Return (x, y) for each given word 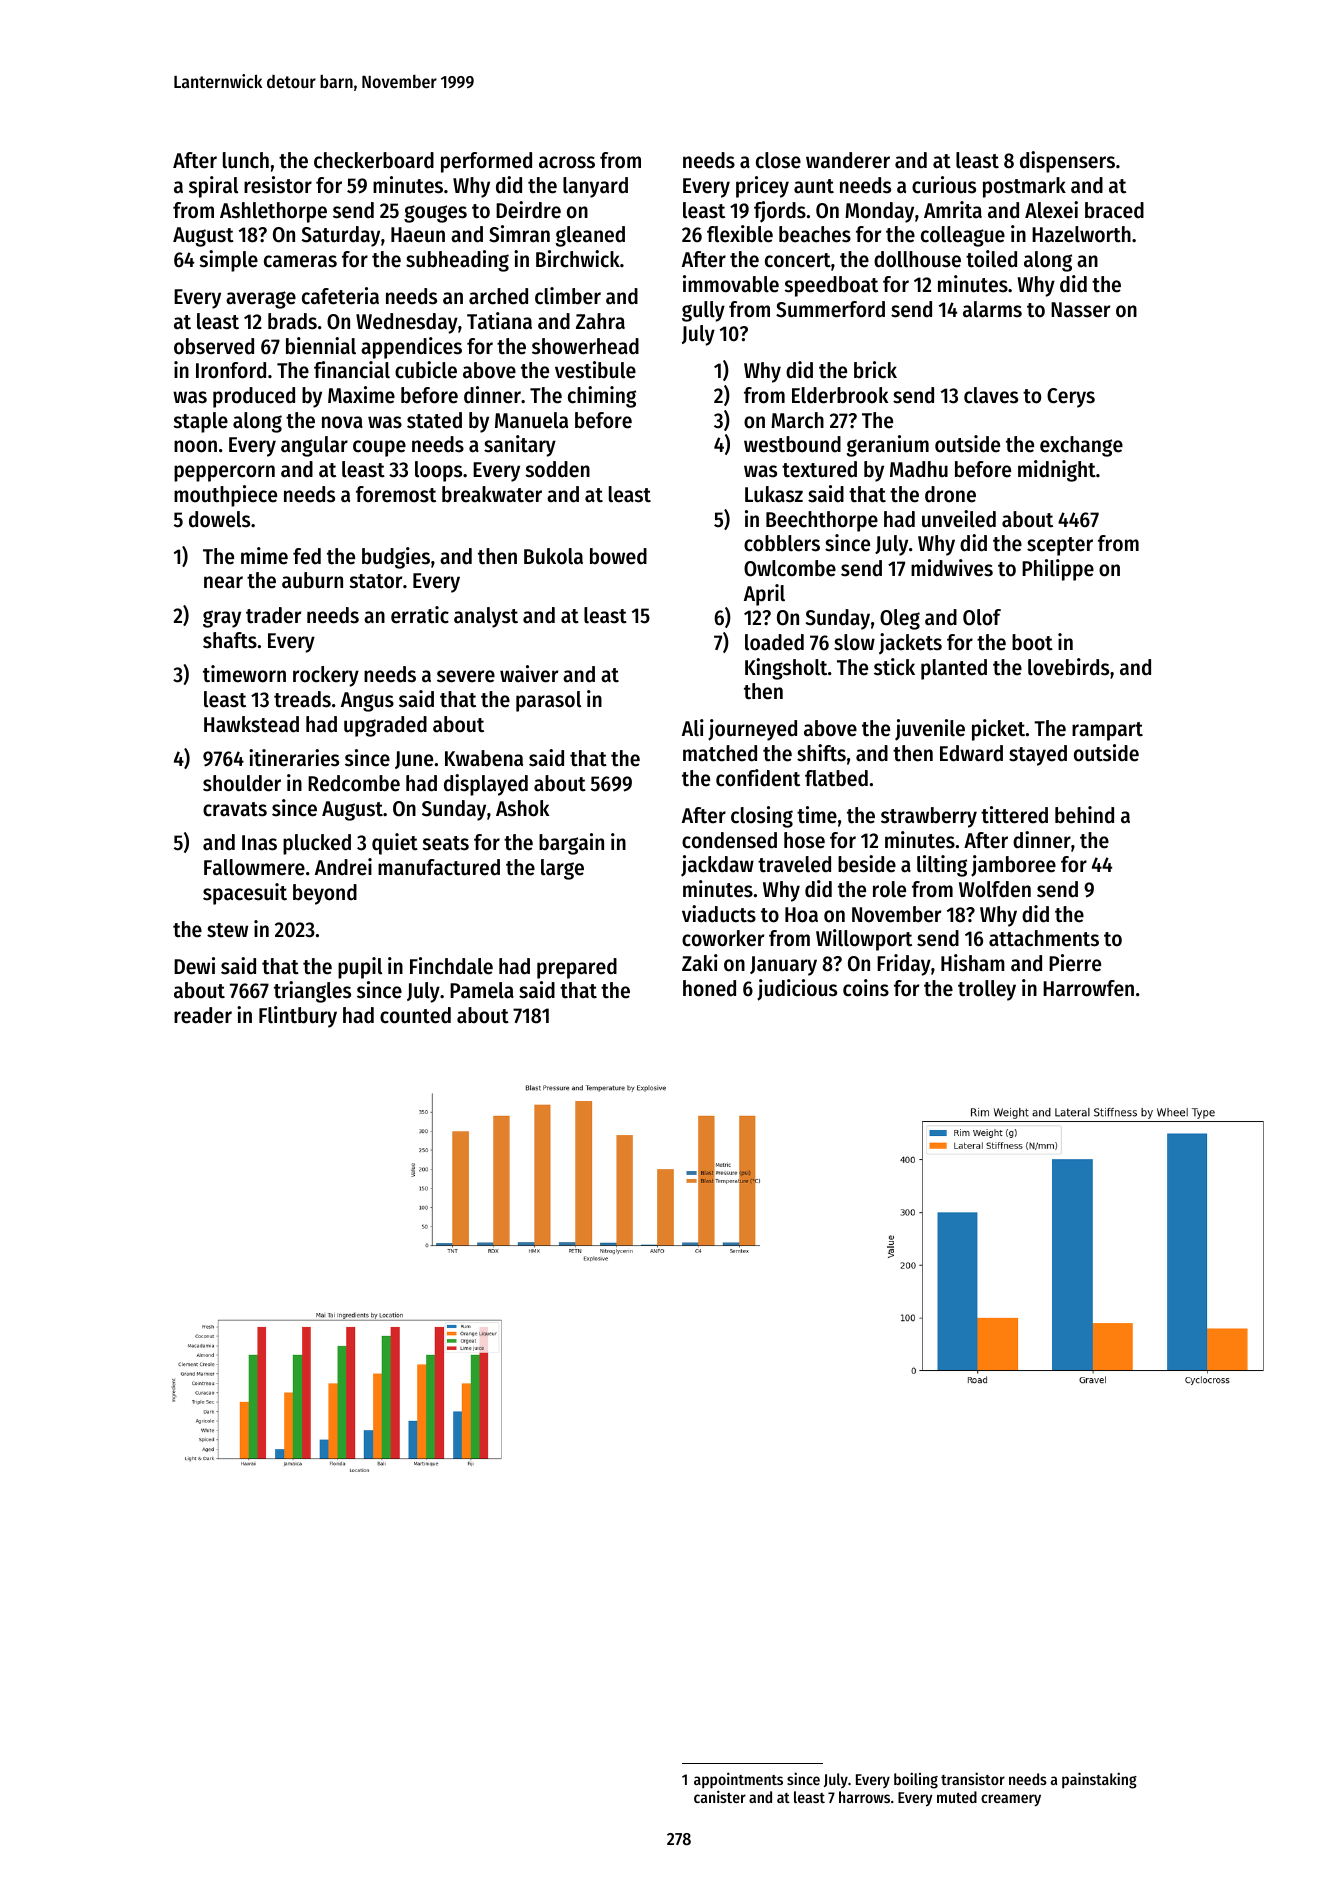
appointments (738, 1780)
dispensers (1067, 162)
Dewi (194, 966)
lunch (246, 160)
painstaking (1099, 1780)
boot (1032, 642)
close (778, 160)
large (562, 869)
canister (720, 1796)
